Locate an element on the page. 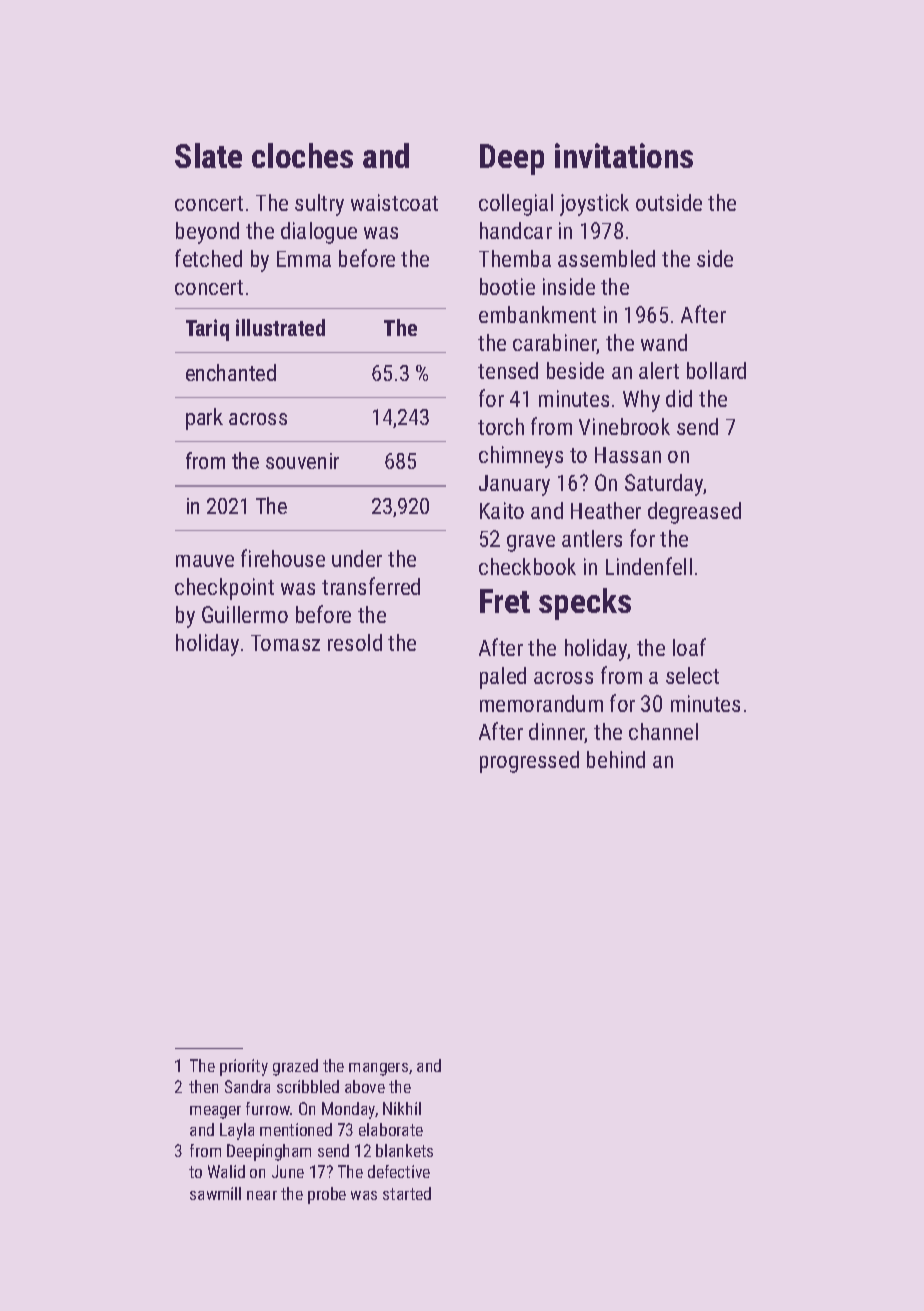 Image resolution: width=924 pixels, height=1311 pixels. defective is located at coordinates (399, 1171).
